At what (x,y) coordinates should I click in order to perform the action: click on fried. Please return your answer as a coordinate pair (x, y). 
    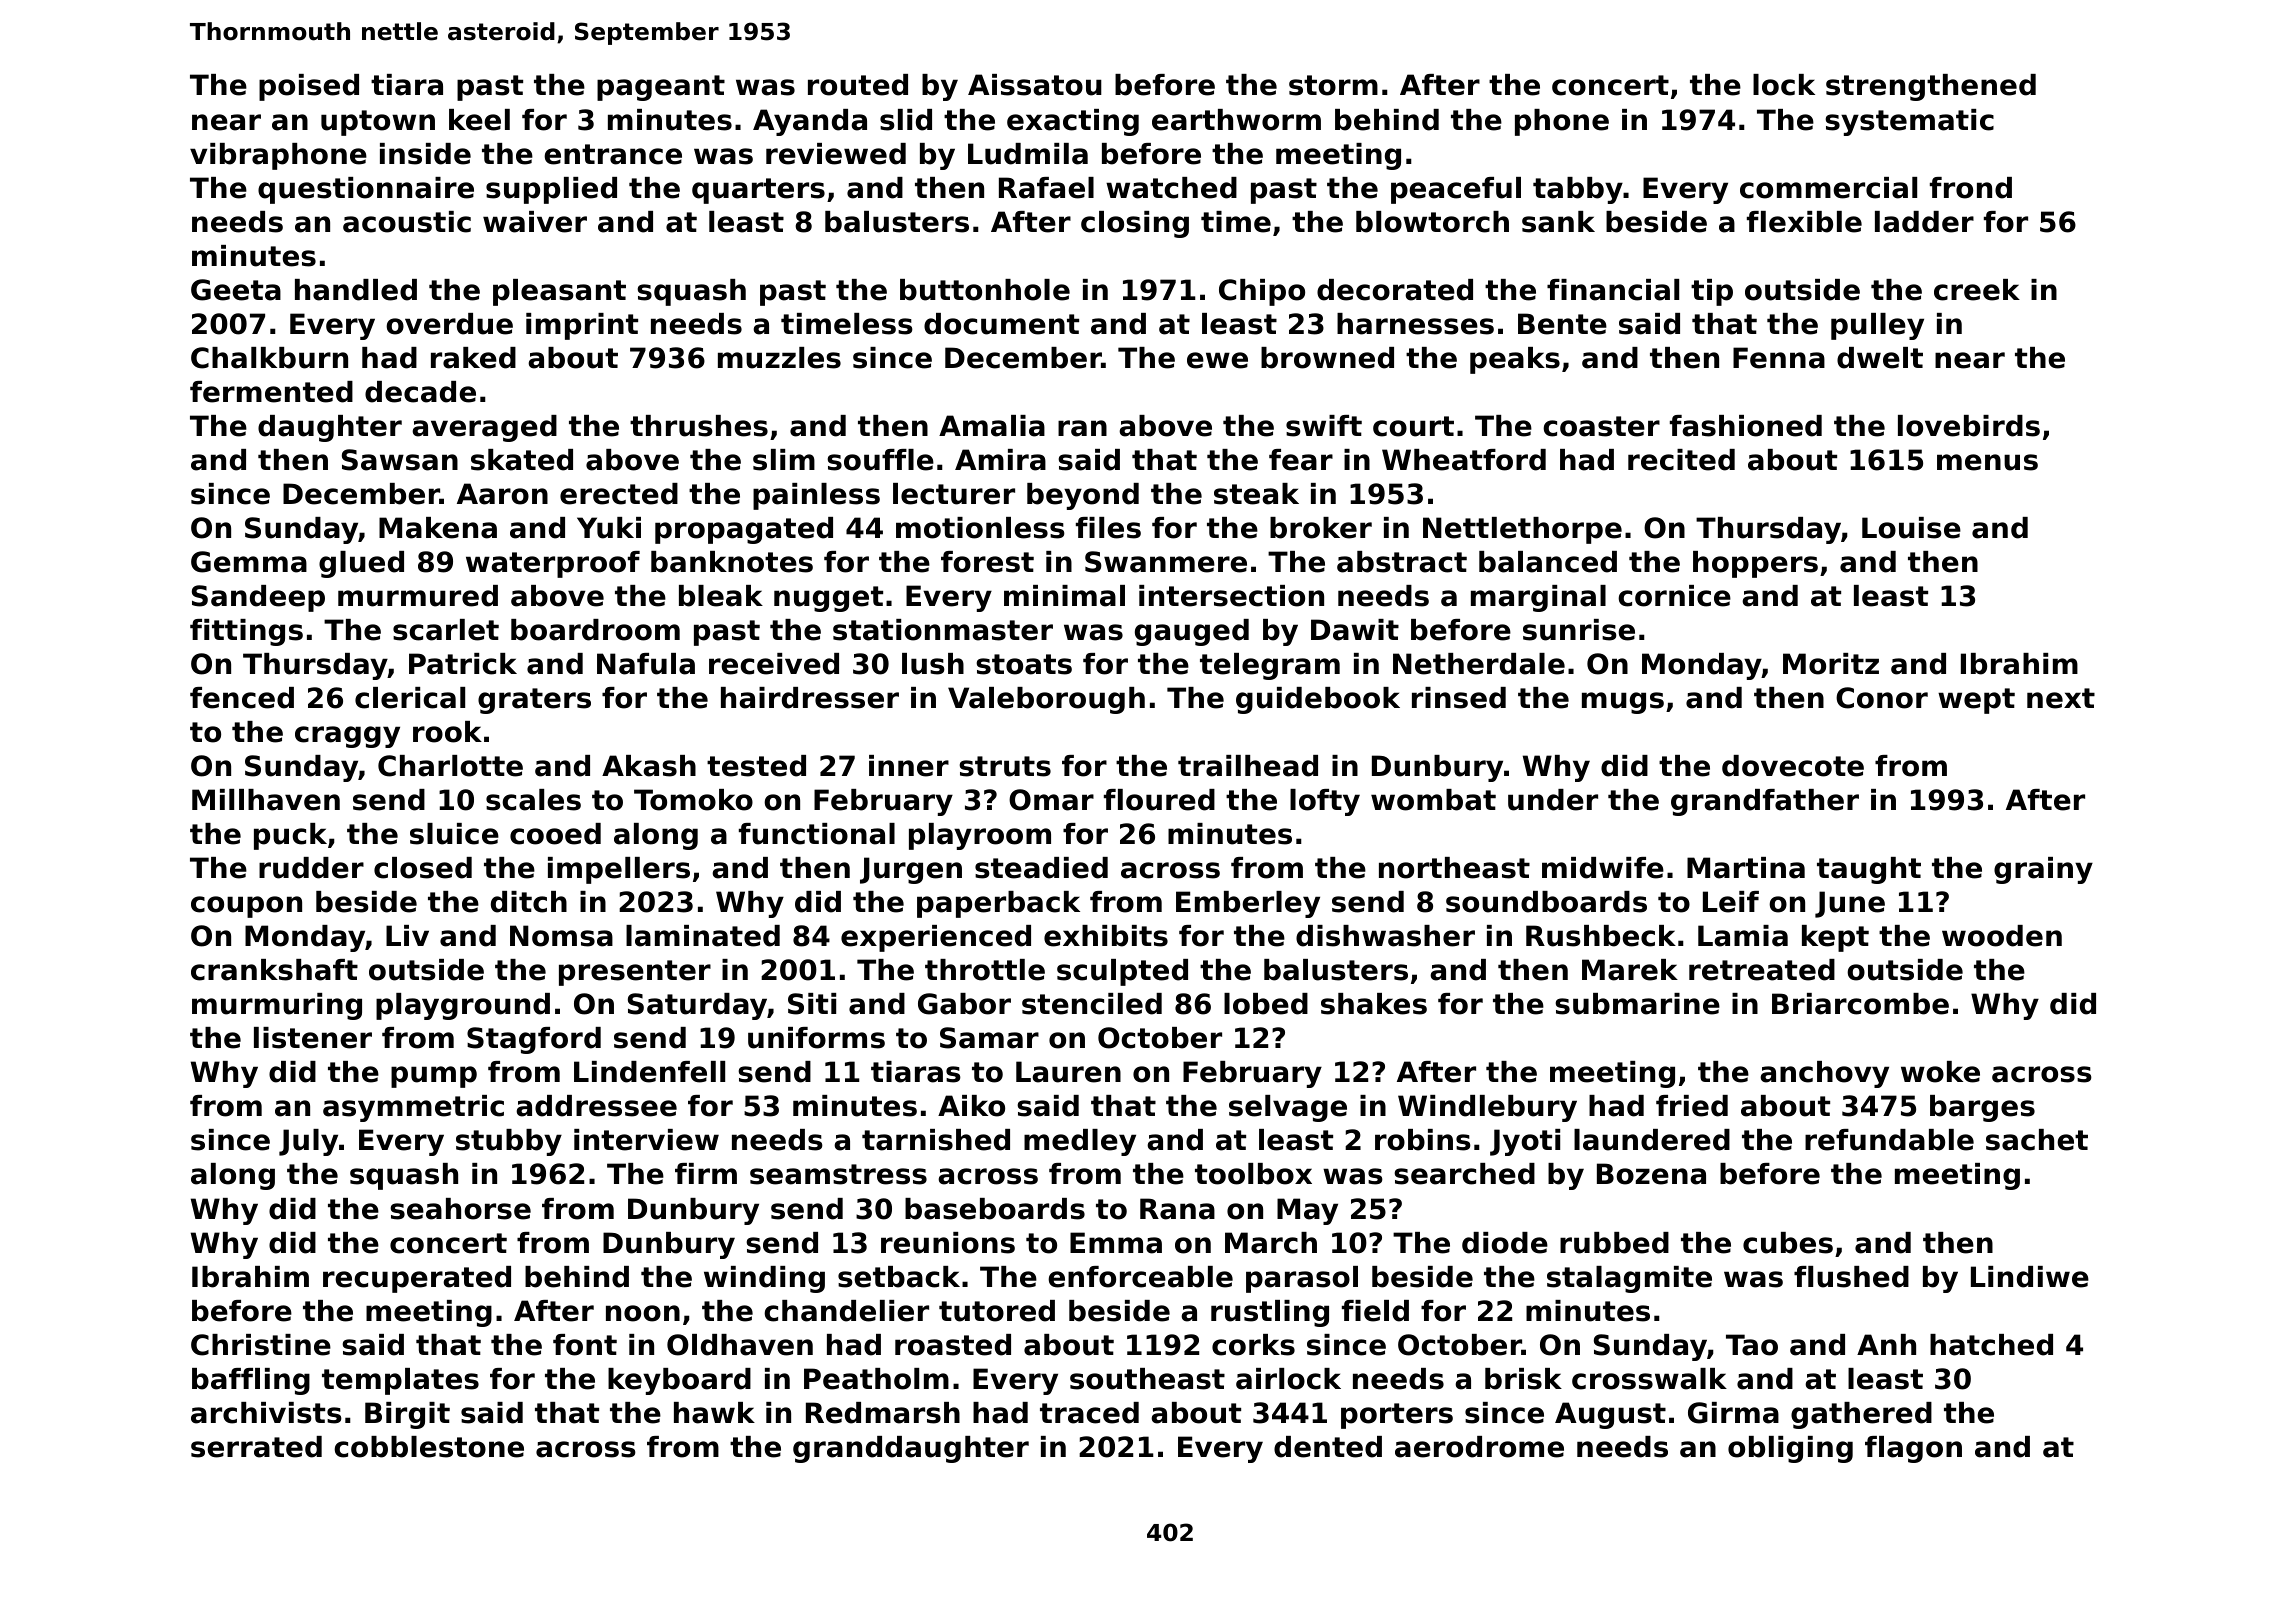
    Looking at the image, I should click on (1692, 1106).
